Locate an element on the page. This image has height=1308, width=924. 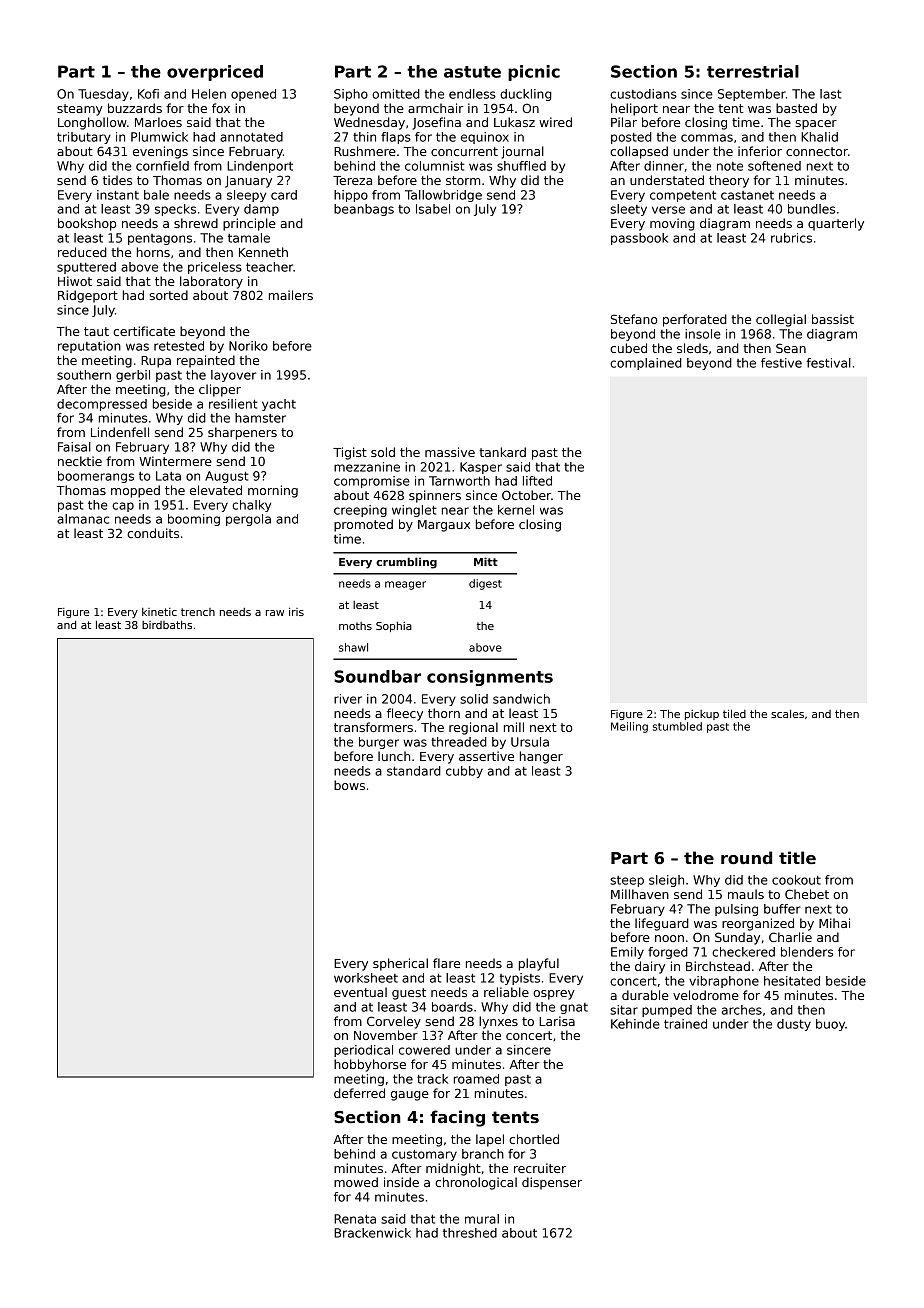
tiled is located at coordinates (734, 713).
